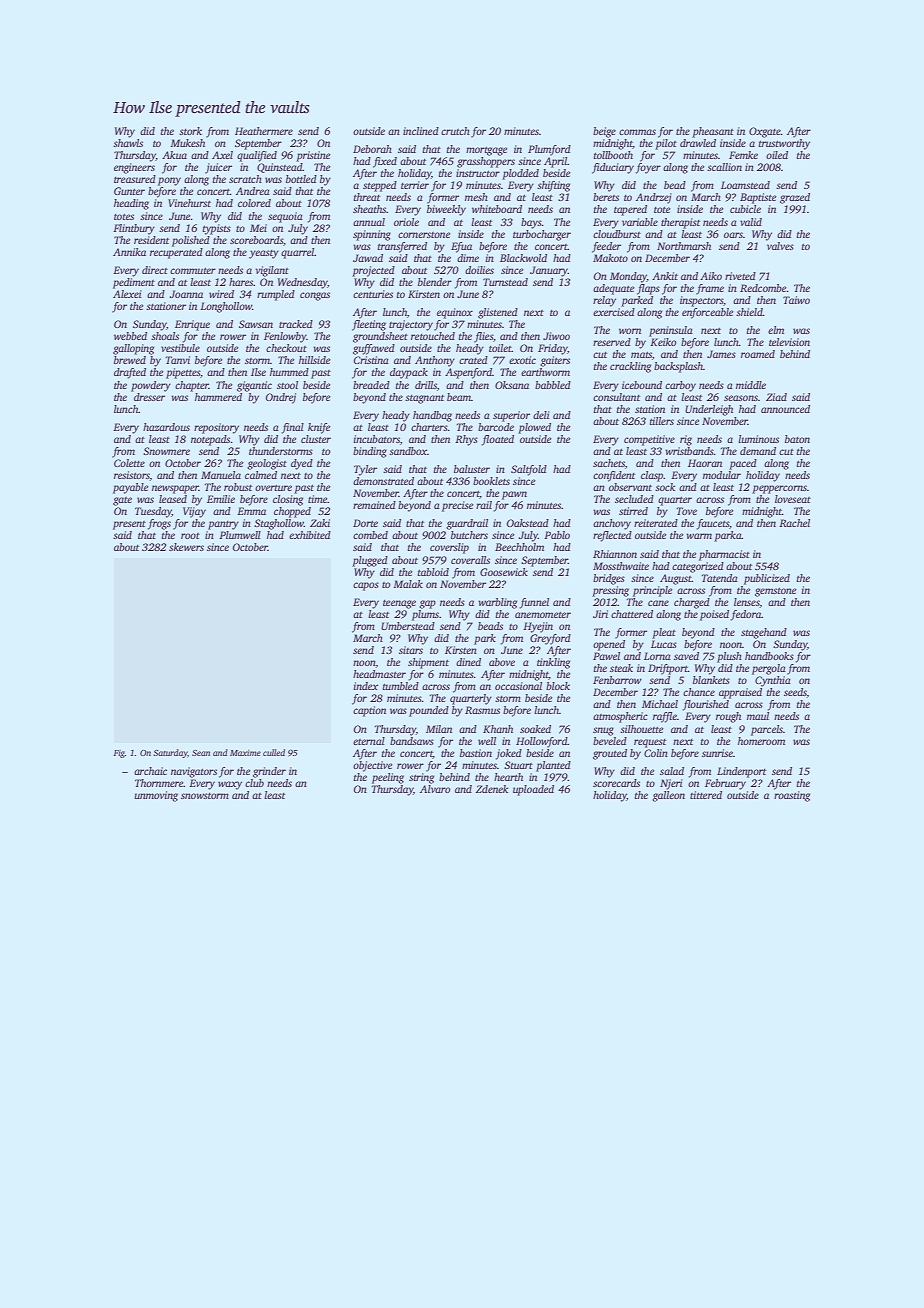 Image resolution: width=924 pixels, height=1308 pixels. Describe the element at coordinates (421, 131) in the screenshot. I see `inclined` at that location.
